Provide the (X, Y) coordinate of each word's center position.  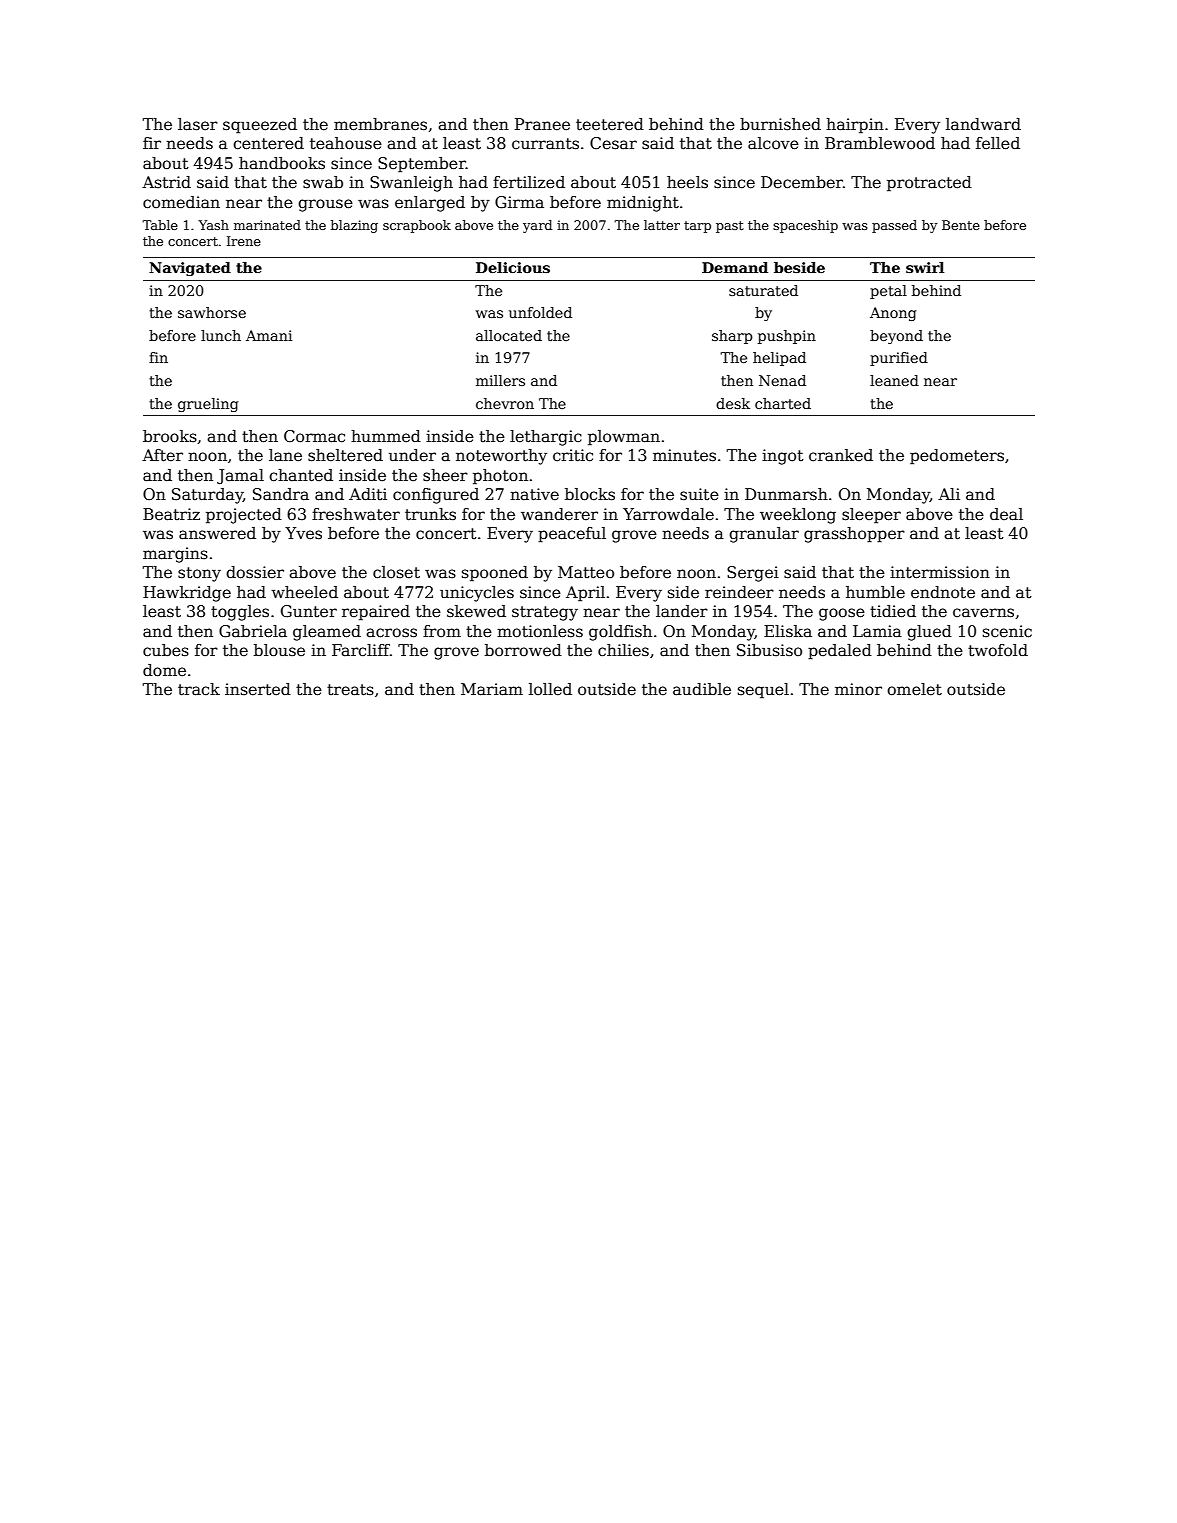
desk (733, 403)
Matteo (586, 572)
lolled (550, 689)
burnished (780, 124)
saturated (763, 290)
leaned (894, 380)
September (422, 165)
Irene (244, 241)
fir (152, 143)
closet (396, 572)
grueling (208, 405)
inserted (258, 689)
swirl (925, 267)
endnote (943, 592)
